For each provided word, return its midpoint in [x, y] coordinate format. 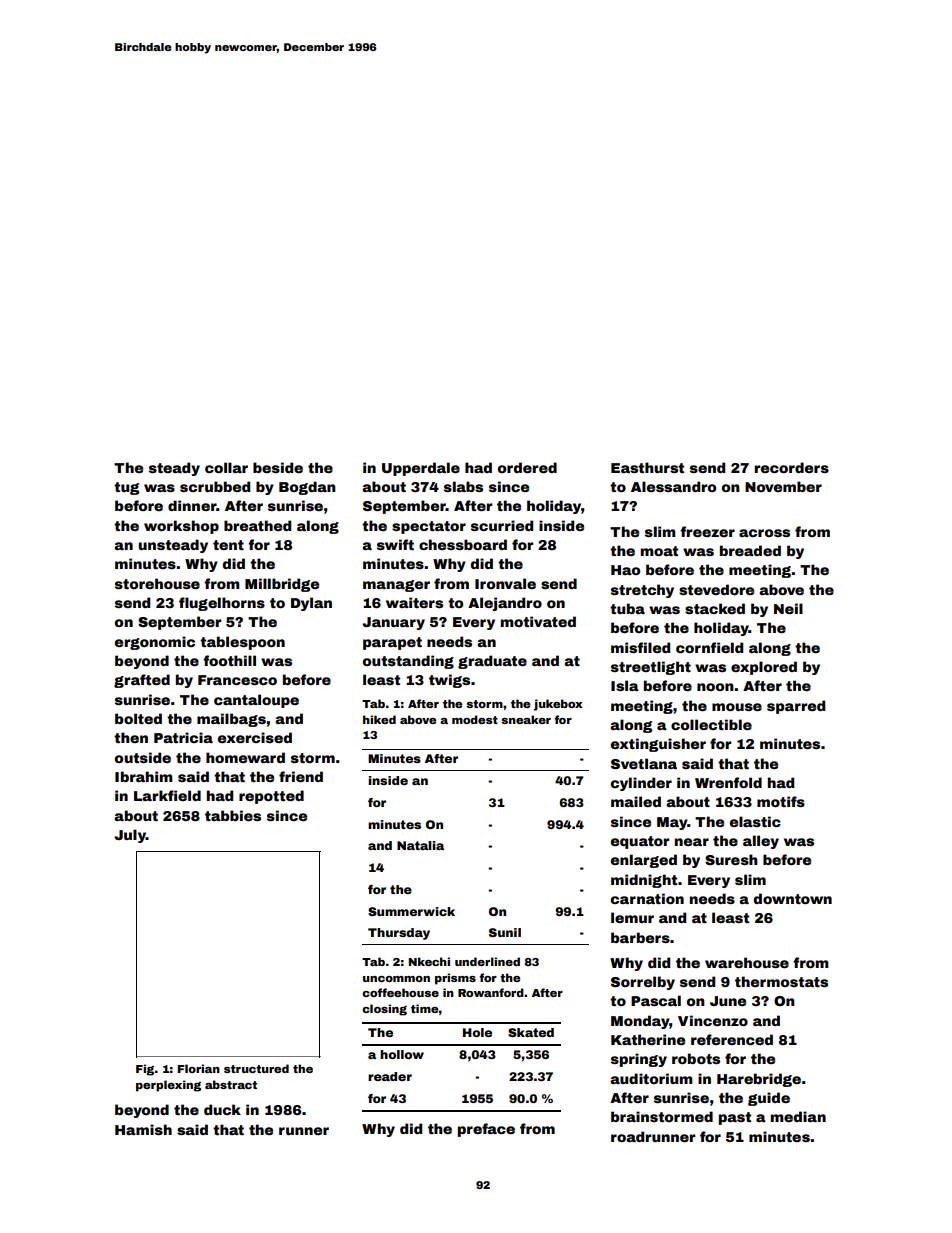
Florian [199, 1068]
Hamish [143, 1129]
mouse [737, 707]
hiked [379, 719]
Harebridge [759, 1080]
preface [486, 1130]
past [735, 1118]
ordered [527, 467]
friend [301, 776]
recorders [792, 467]
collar [226, 467]
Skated [531, 1032]
